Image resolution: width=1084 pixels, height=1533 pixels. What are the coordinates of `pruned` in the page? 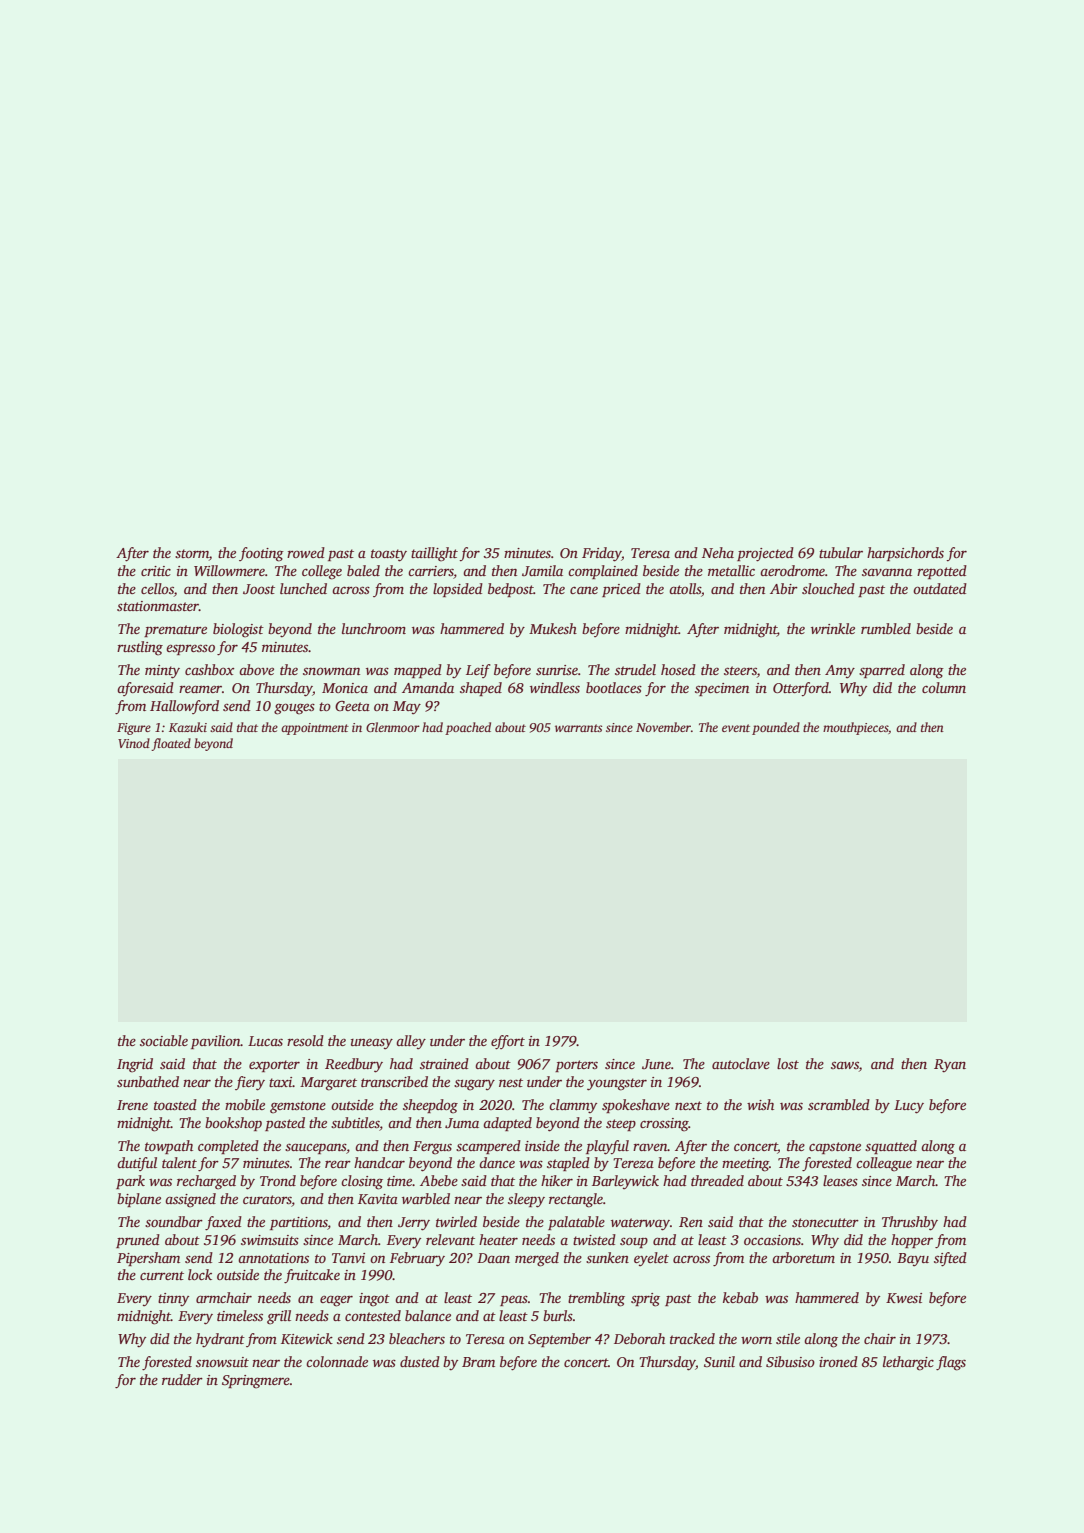 It's located at (138, 1241).
